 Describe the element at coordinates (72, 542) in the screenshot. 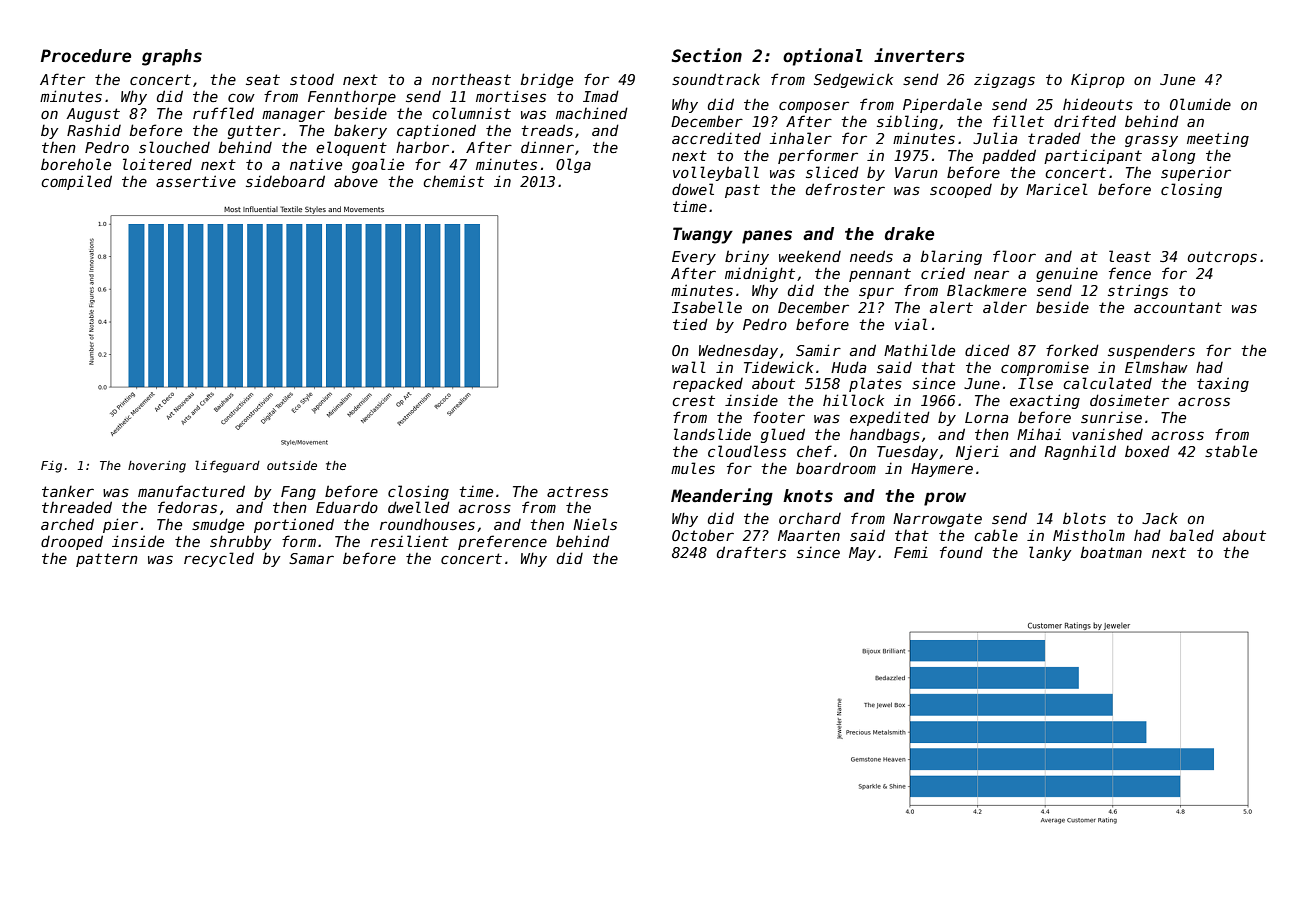

I see `drooped` at that location.
